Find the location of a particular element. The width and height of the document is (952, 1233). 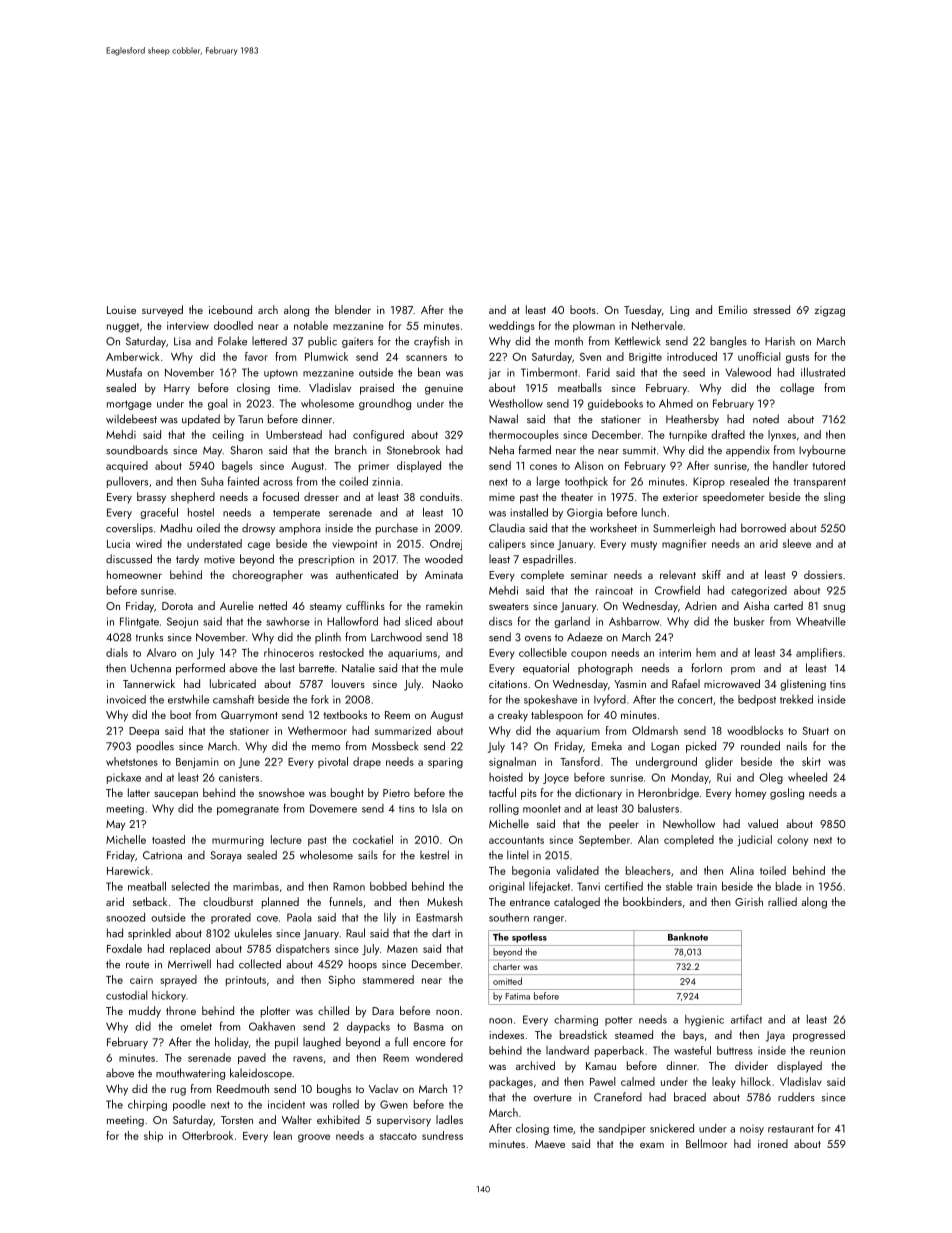

Rafael is located at coordinates (686, 683).
